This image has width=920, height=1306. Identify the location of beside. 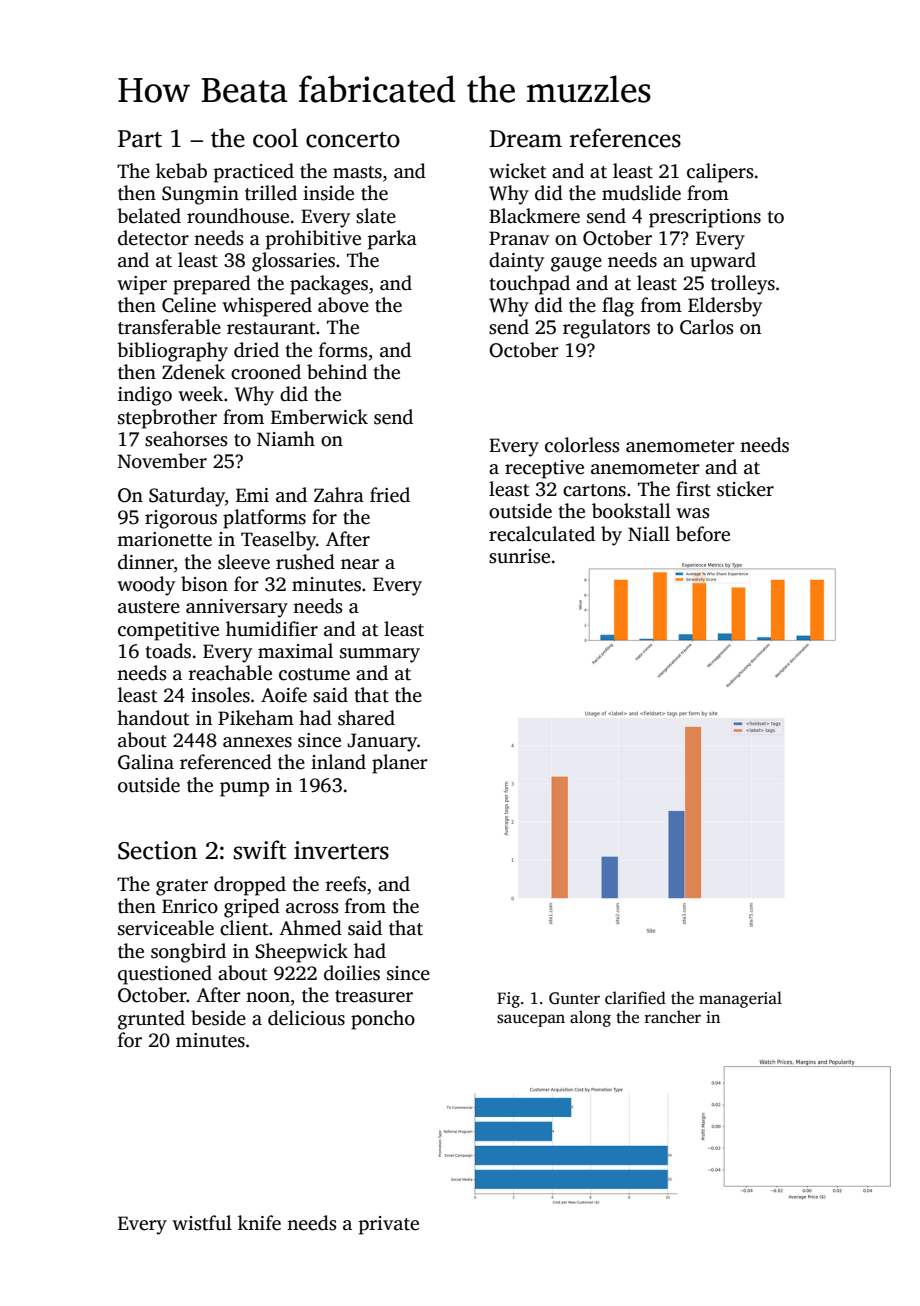
(218, 1018).
